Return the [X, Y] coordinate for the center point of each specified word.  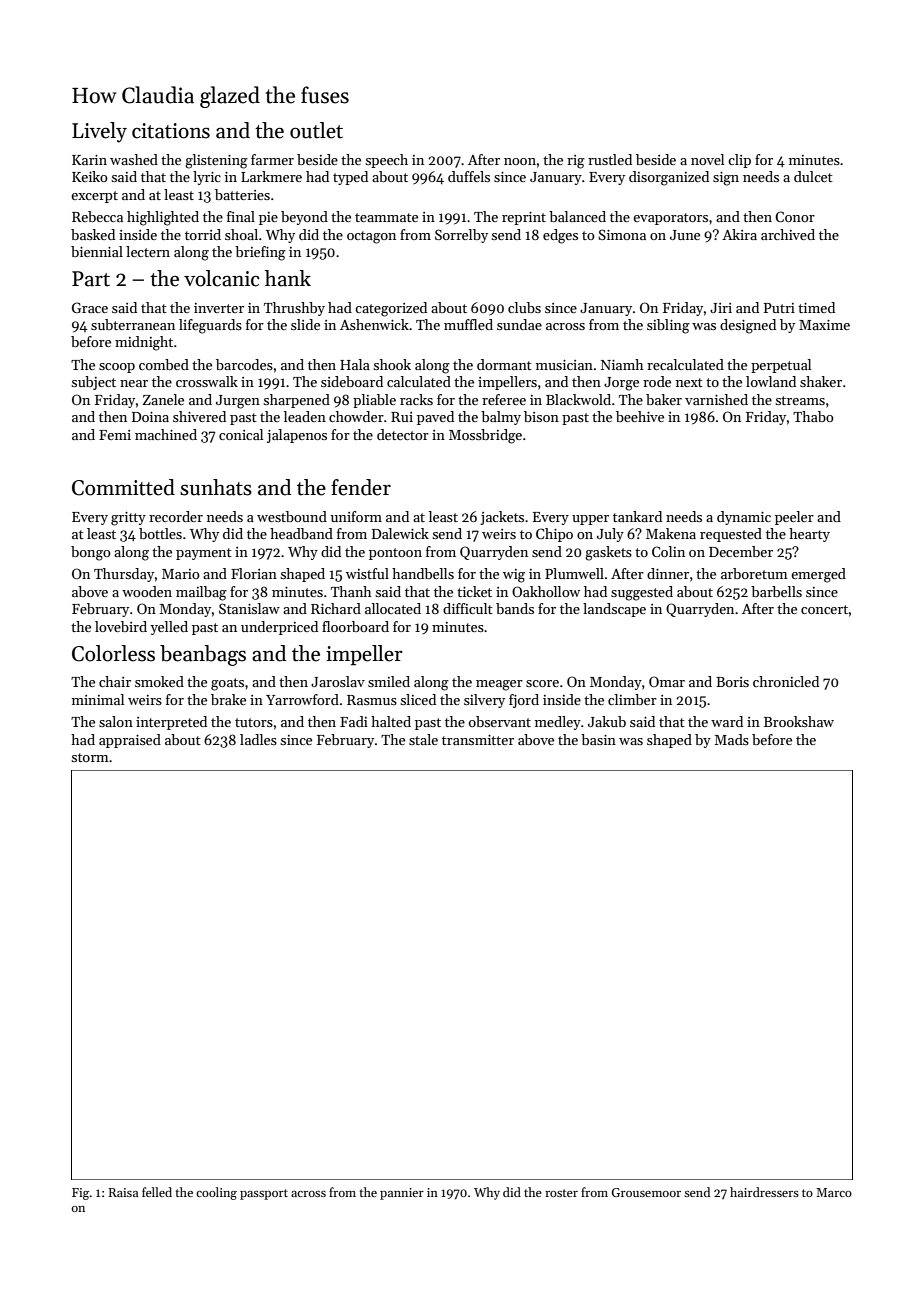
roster [561, 1193]
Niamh [622, 364]
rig [576, 162]
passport [264, 1194]
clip [739, 161]
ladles [258, 739]
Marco [834, 1192]
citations [171, 131]
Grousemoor [646, 1192]
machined [166, 434]
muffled [468, 324]
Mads [732, 739]
